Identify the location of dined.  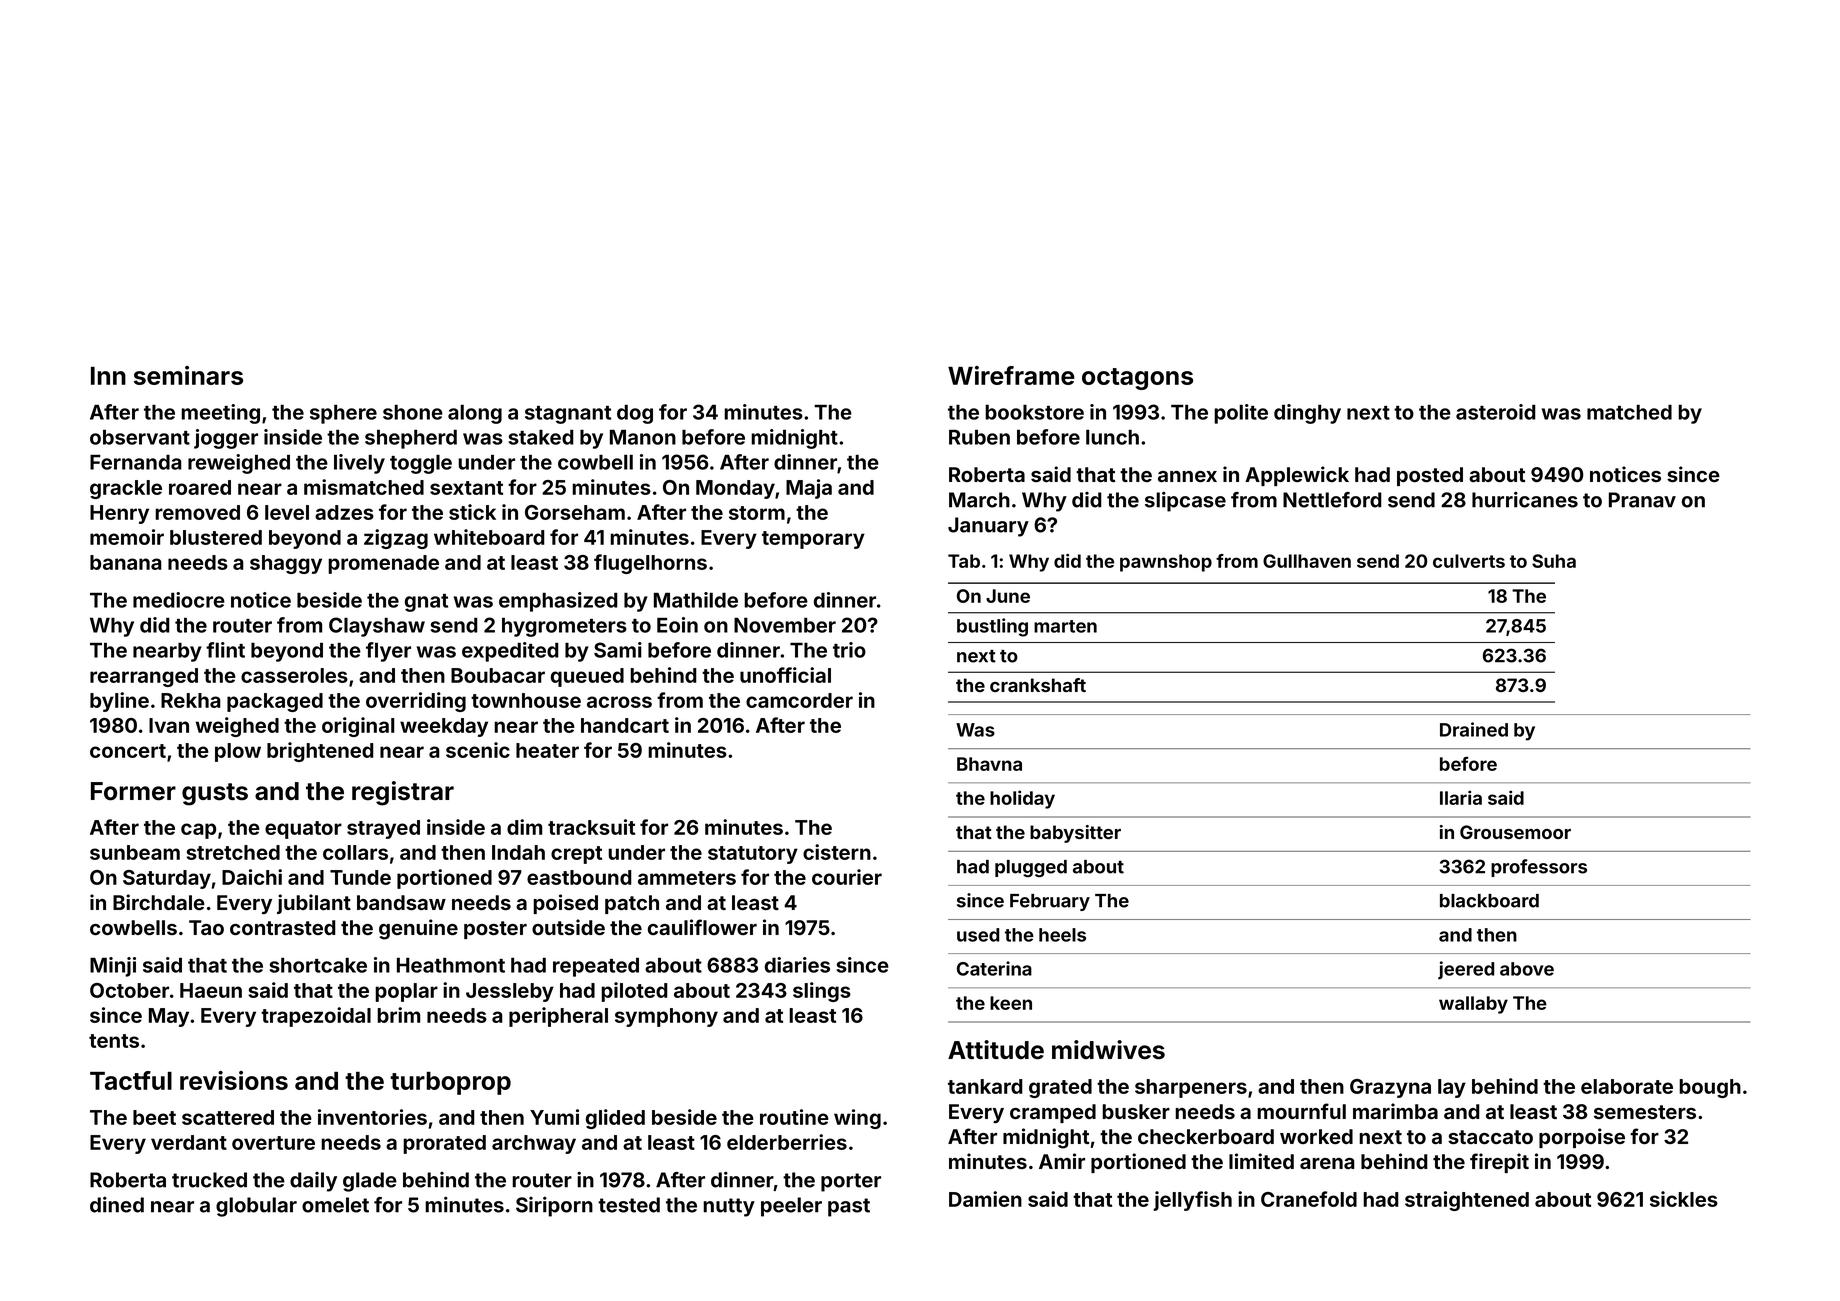
(117, 1205).
